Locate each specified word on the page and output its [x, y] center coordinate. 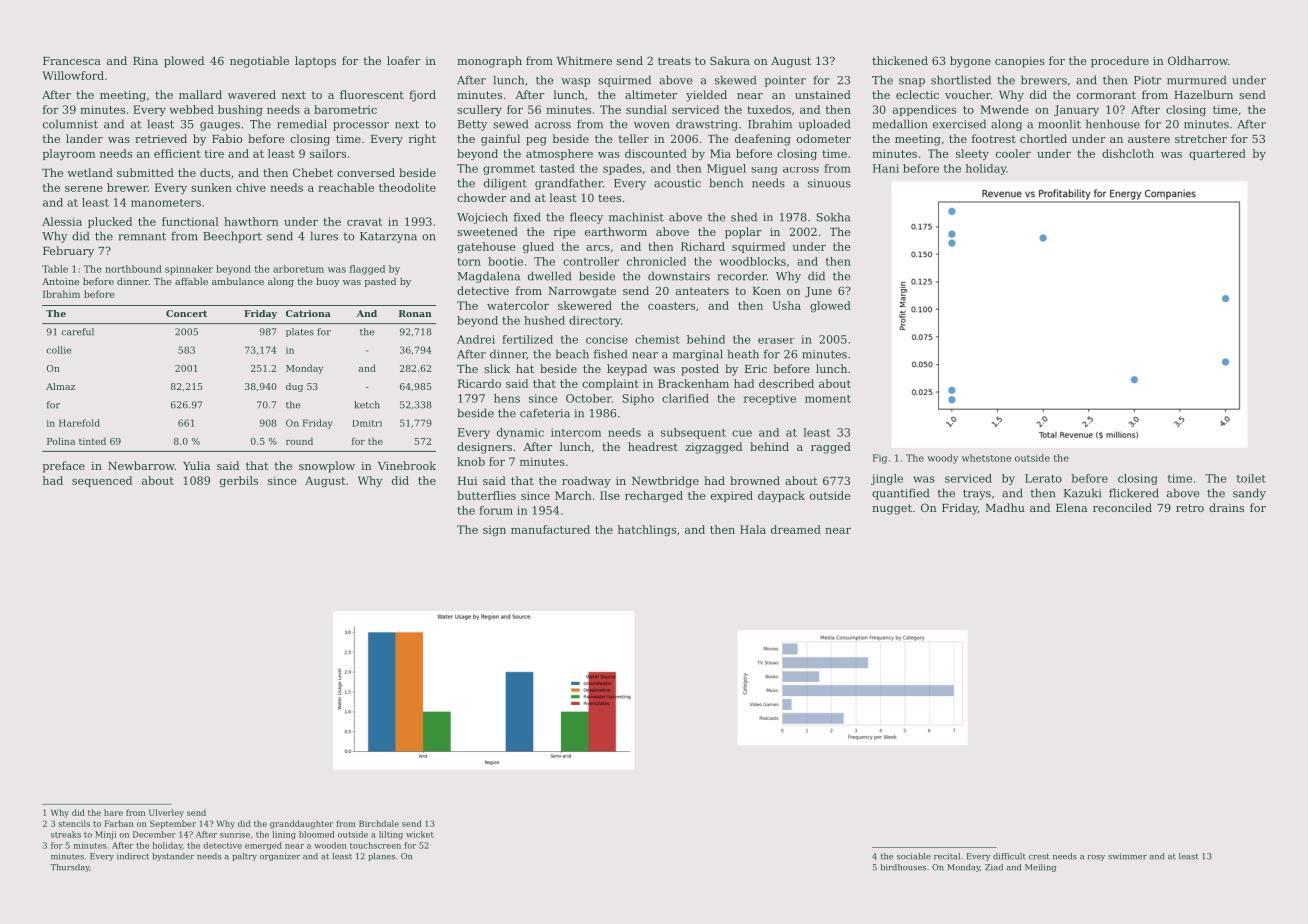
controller [591, 261]
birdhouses [903, 867]
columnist [70, 124]
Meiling [1040, 868]
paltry [244, 857]
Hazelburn [1203, 94]
